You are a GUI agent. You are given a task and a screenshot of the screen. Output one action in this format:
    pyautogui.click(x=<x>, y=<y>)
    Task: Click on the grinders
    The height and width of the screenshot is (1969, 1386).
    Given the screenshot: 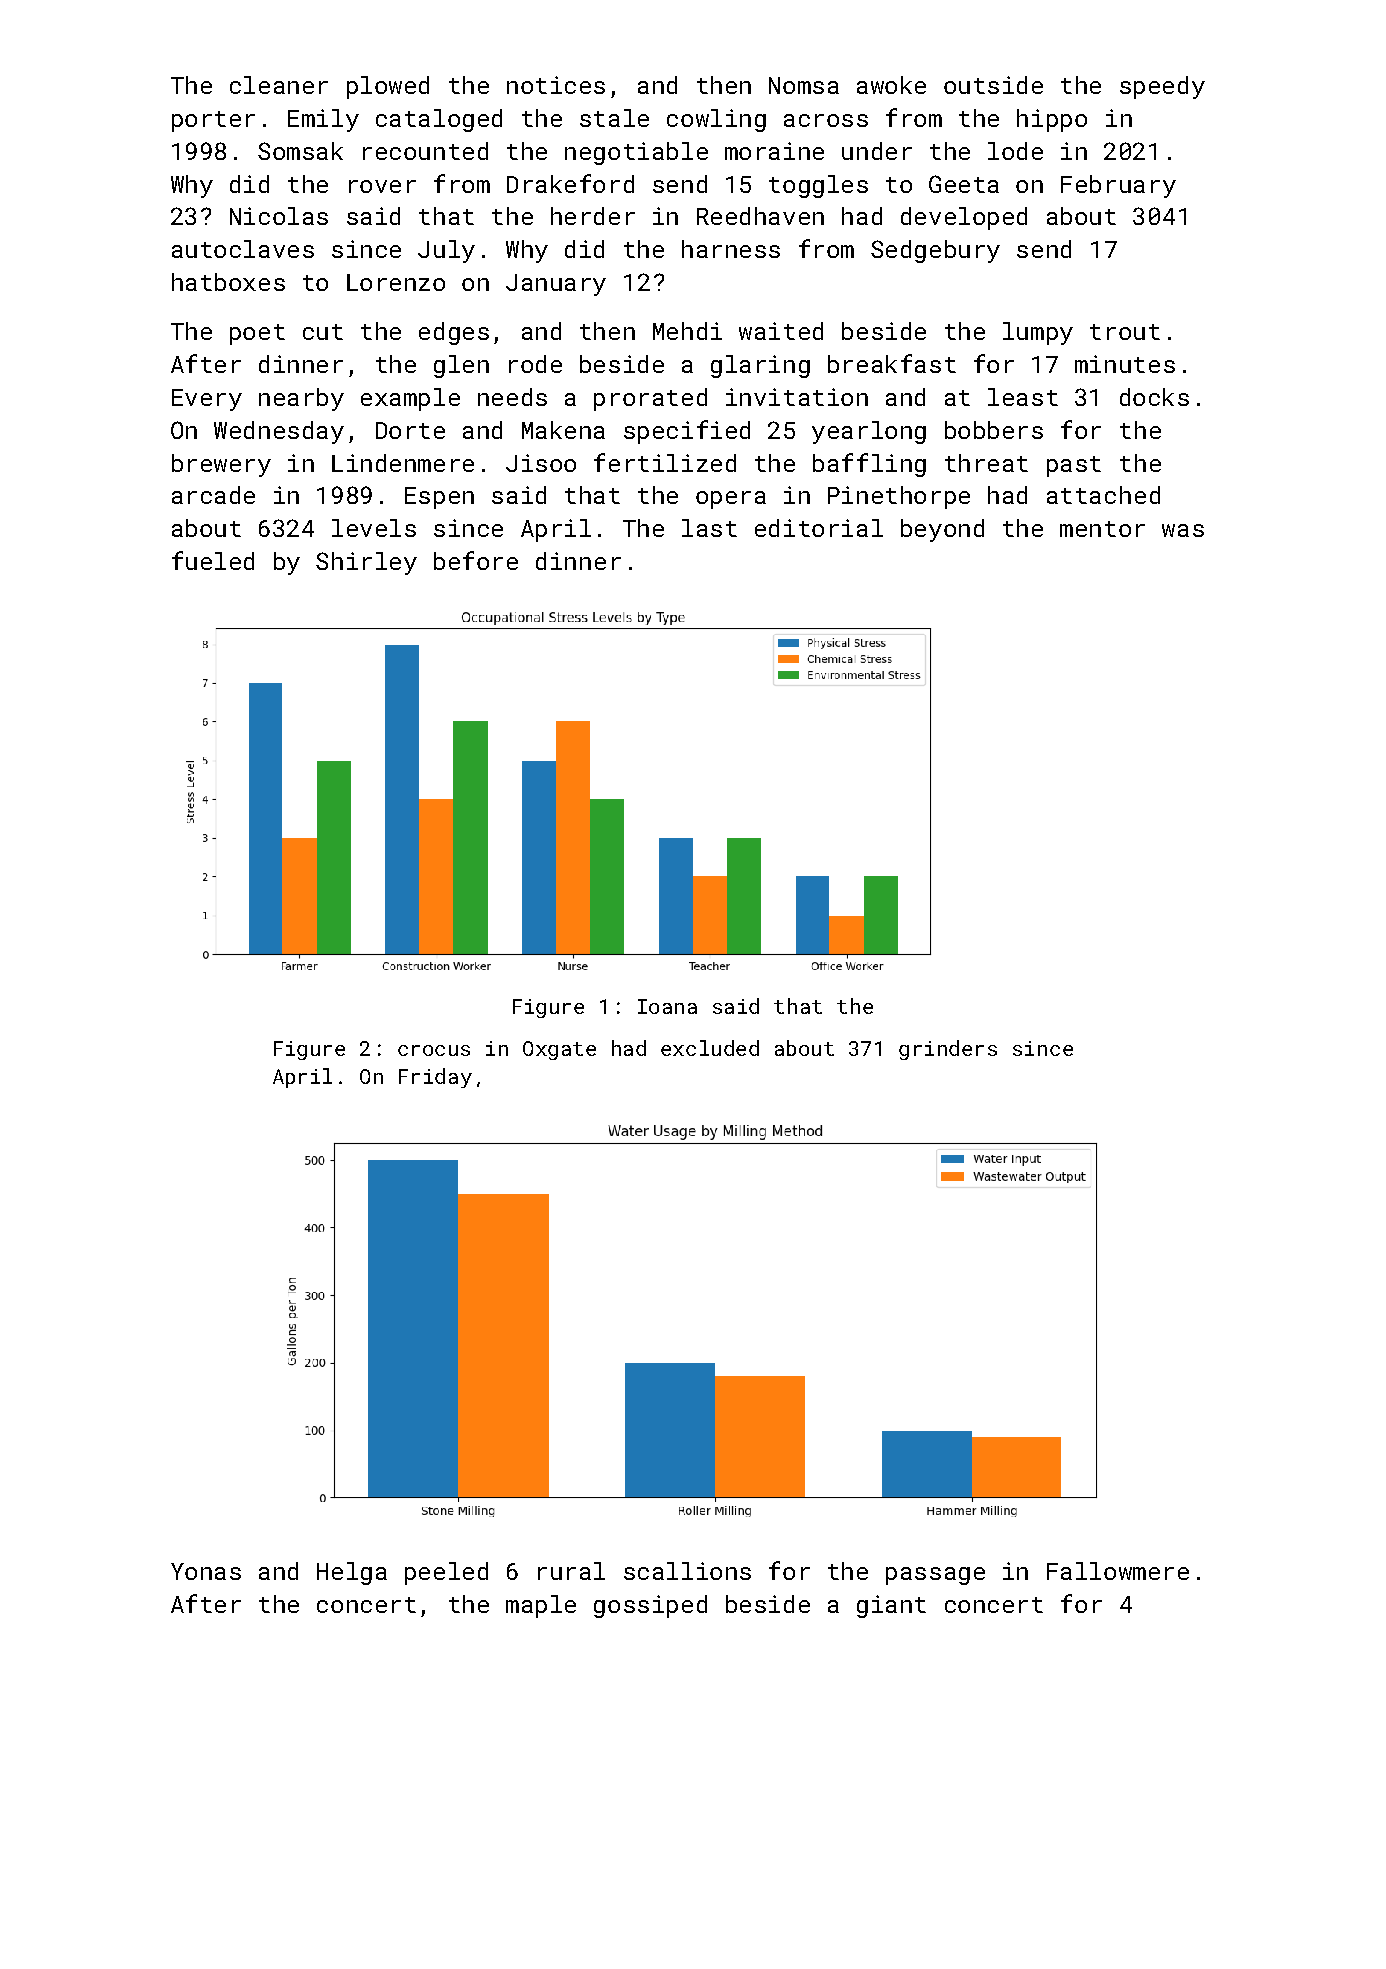 What is the action you would take?
    pyautogui.click(x=948, y=1050)
